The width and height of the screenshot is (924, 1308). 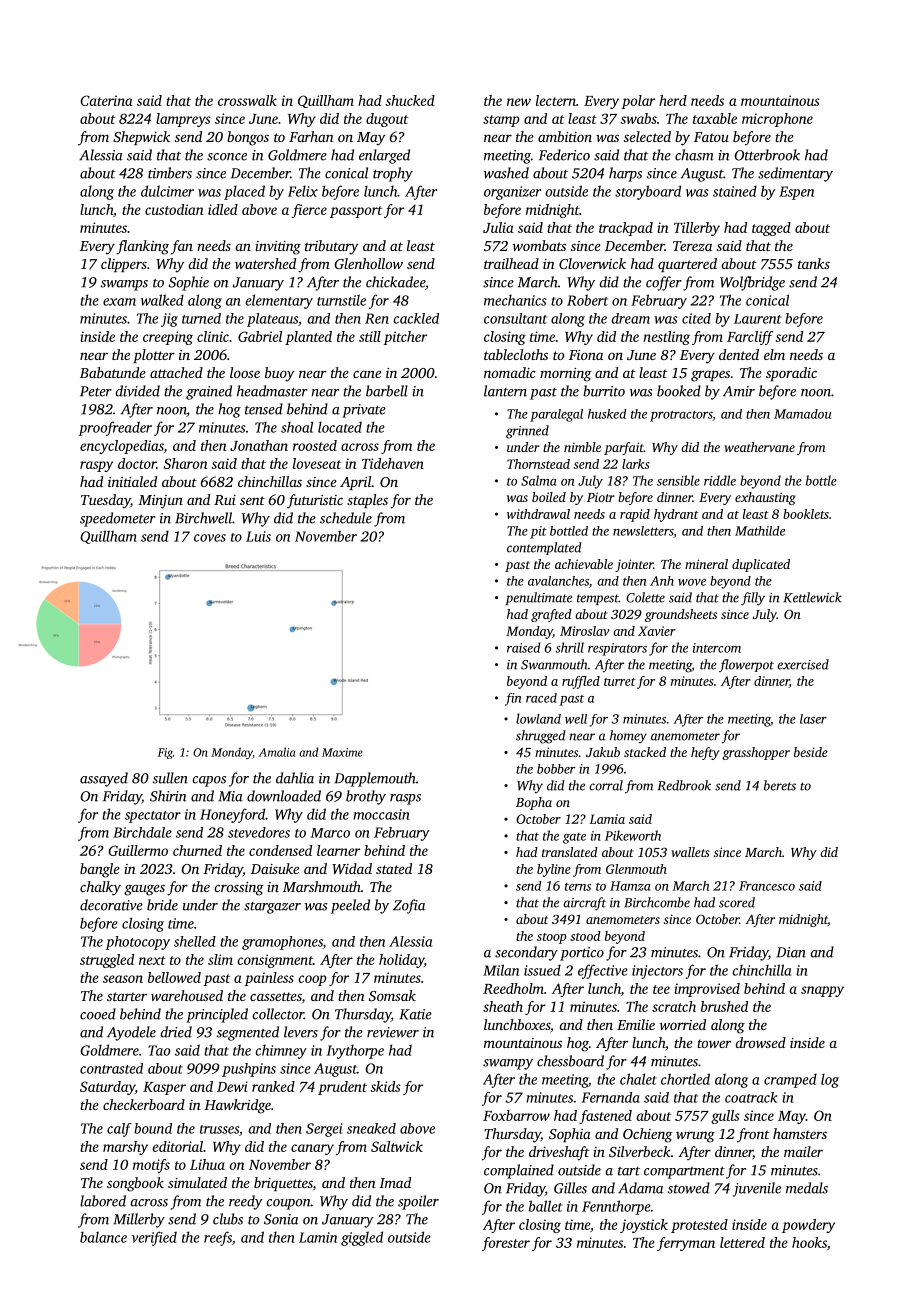 What do you see at coordinates (822, 991) in the screenshot?
I see `snappy` at bounding box center [822, 991].
